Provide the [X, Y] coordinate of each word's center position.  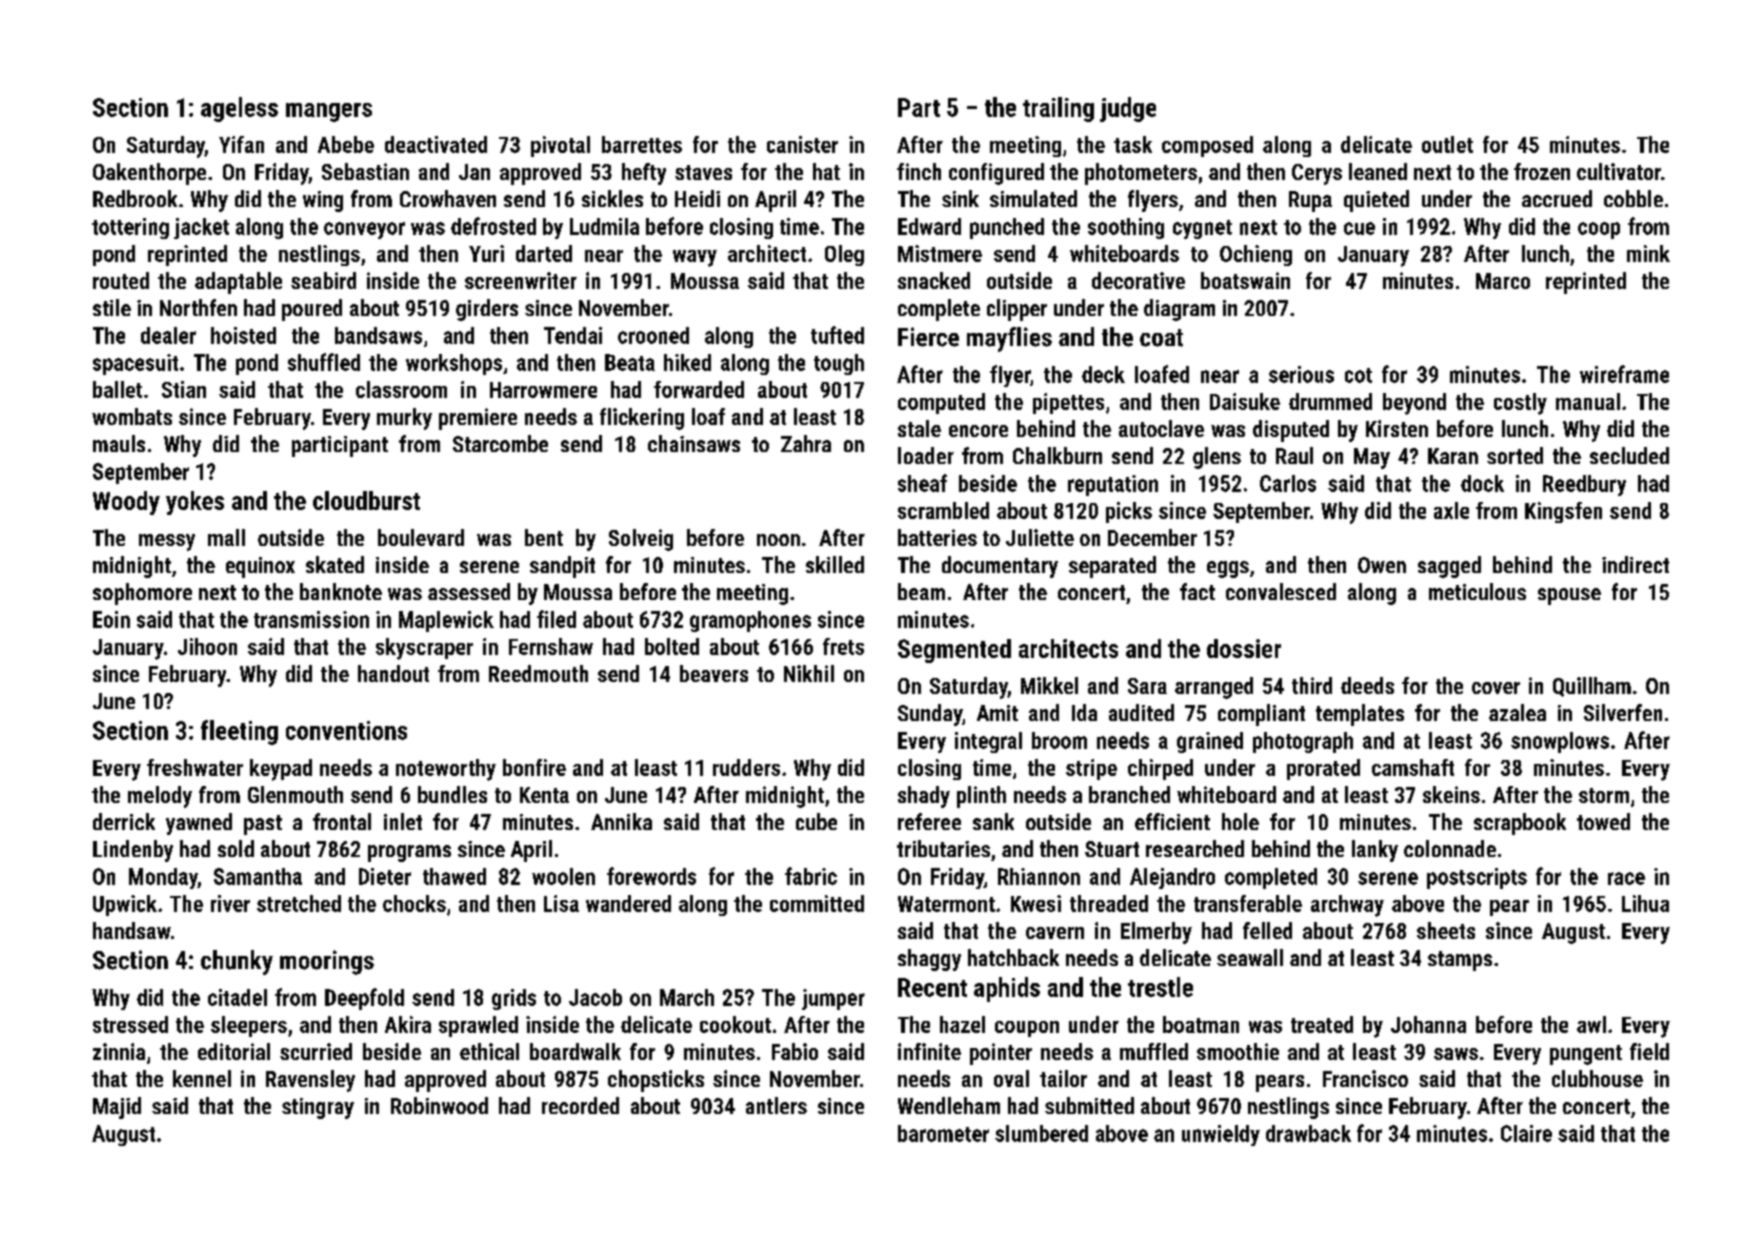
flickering [642, 419]
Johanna [1428, 1024]
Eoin [111, 619]
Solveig [641, 540]
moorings [327, 962]
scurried [316, 1051]
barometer [943, 1133]
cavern [1055, 933]
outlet [1447, 144]
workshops [454, 364]
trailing [1058, 109]
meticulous [1477, 591]
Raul [1294, 455]
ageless [239, 109]
